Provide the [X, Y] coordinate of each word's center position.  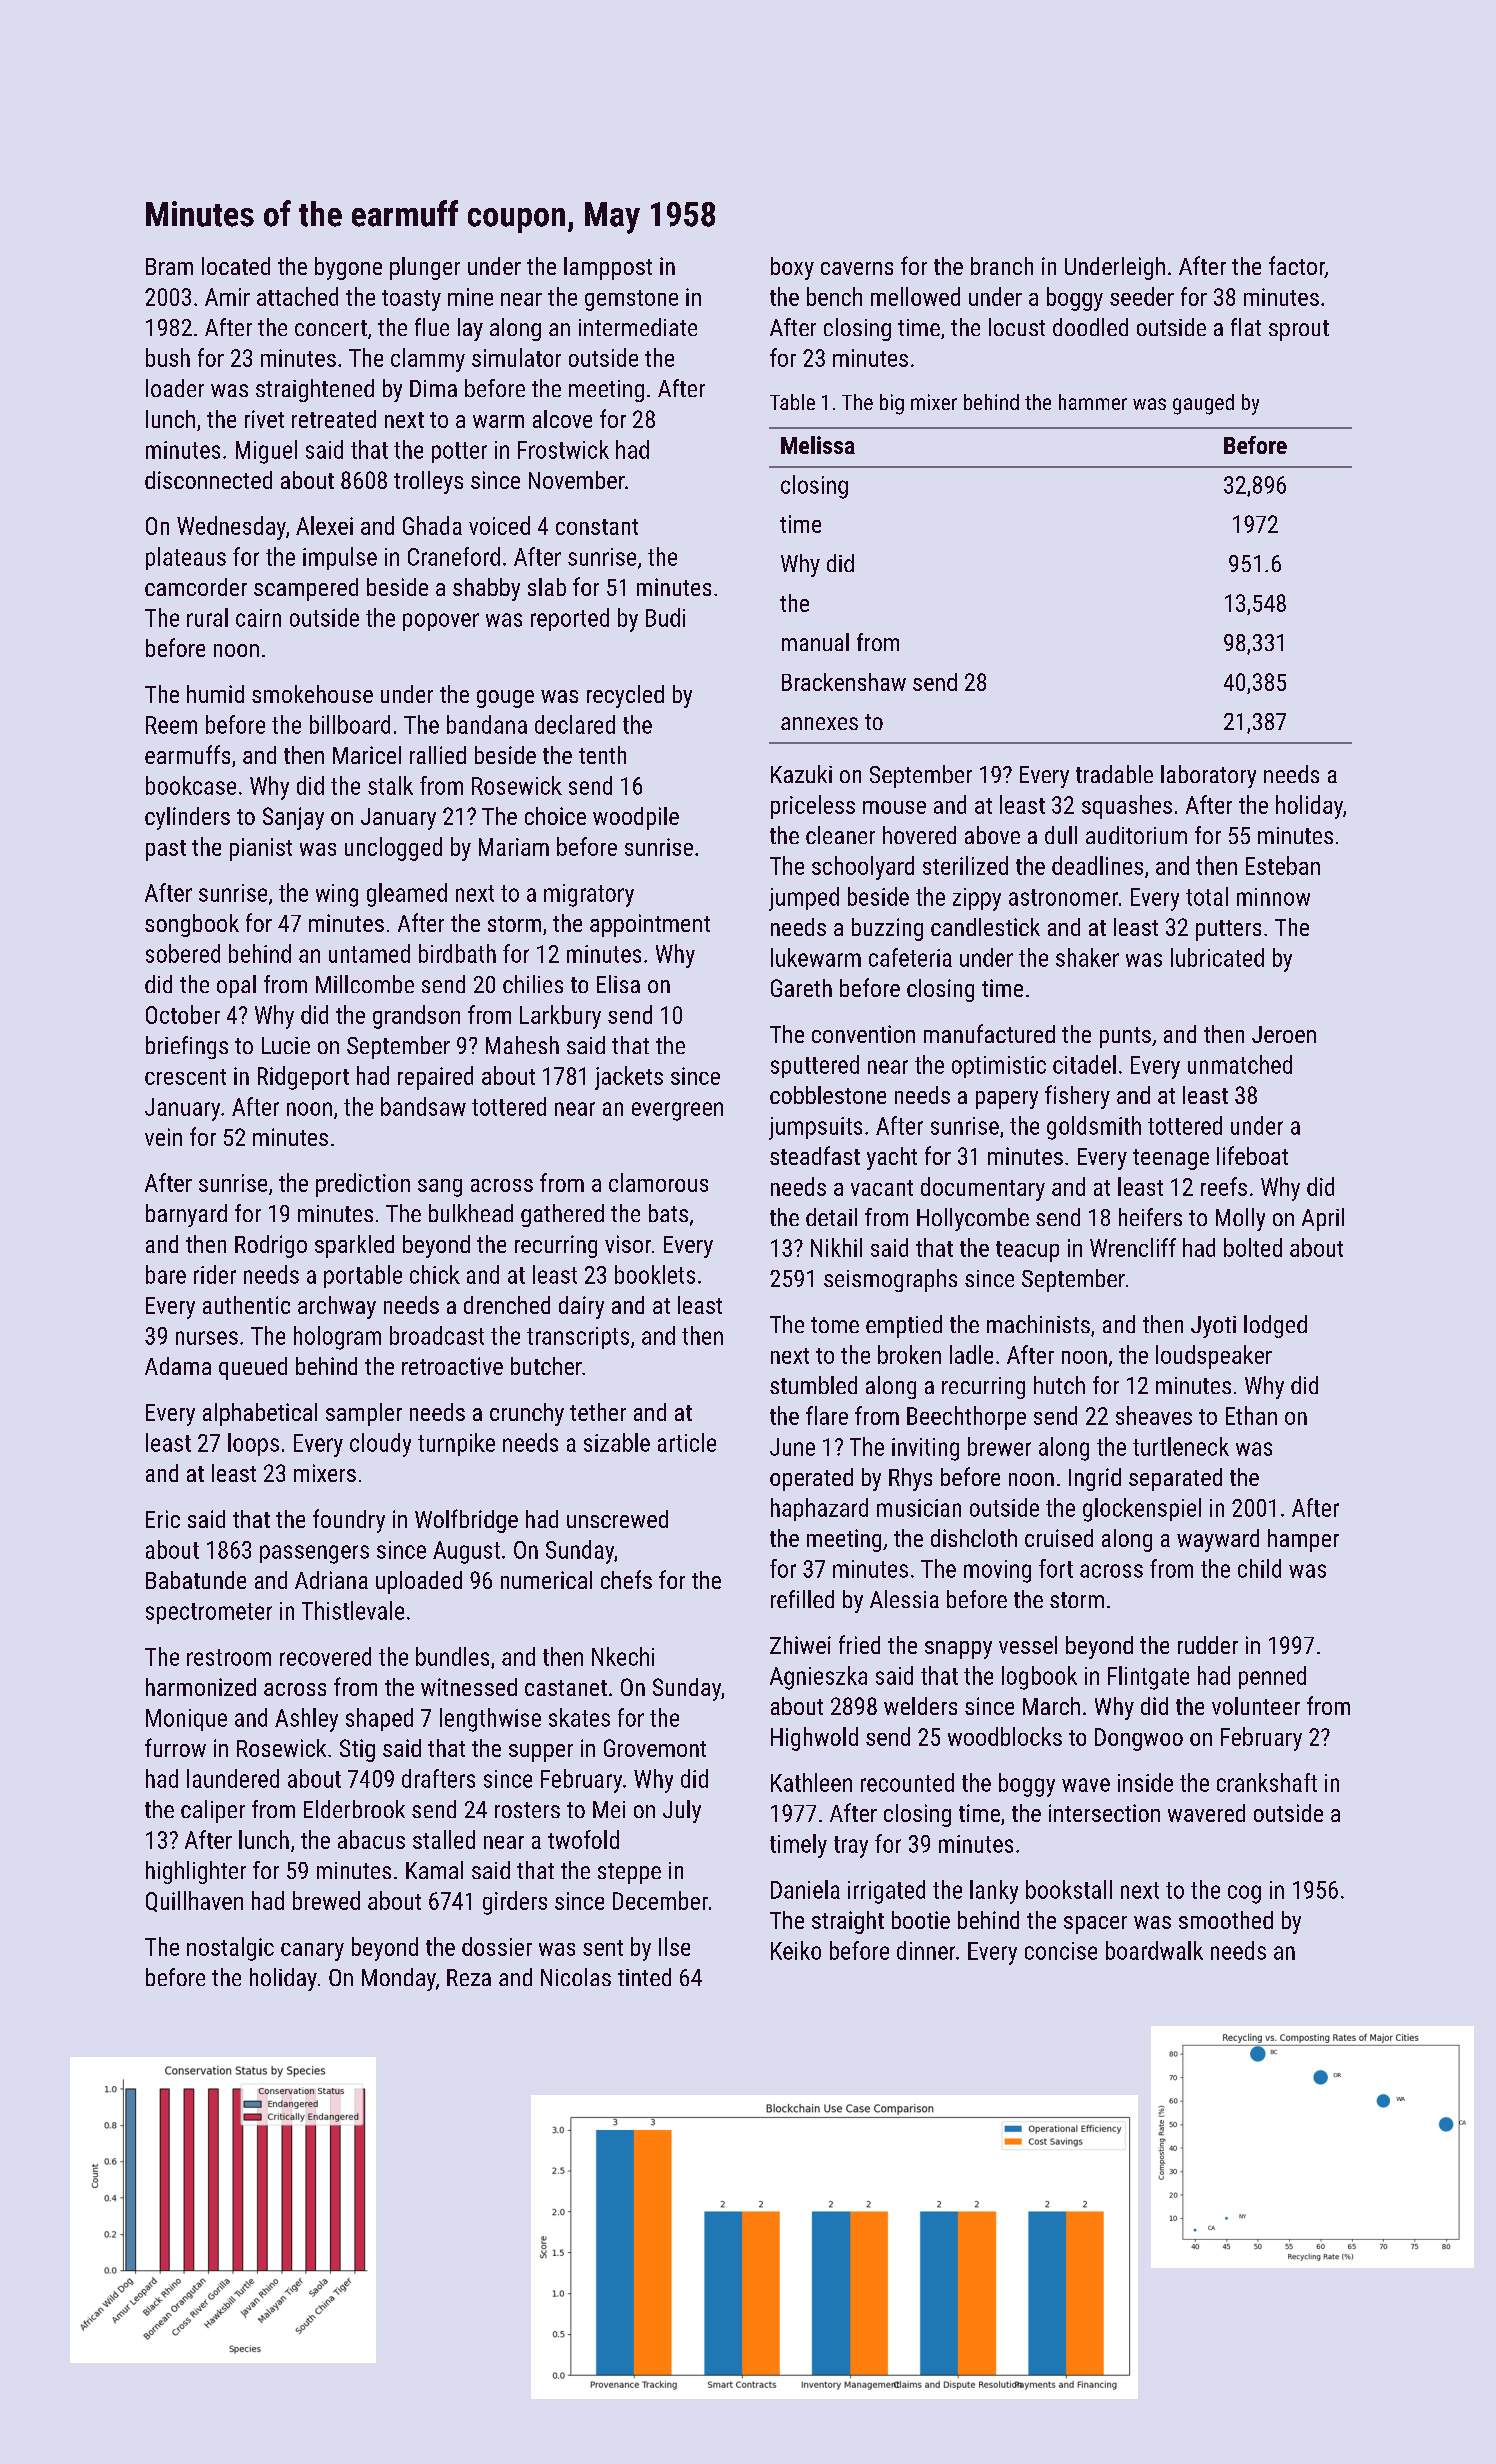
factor [1297, 267]
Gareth [801, 988]
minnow [1273, 897]
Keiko [796, 1950]
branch [1002, 266]
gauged [1203, 404]
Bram [169, 266]
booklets [655, 1274]
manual [815, 642]
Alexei [324, 525]
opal [236, 986]
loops [253, 1444]
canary [312, 1952]
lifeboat [1252, 1155]
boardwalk [1154, 1950]
